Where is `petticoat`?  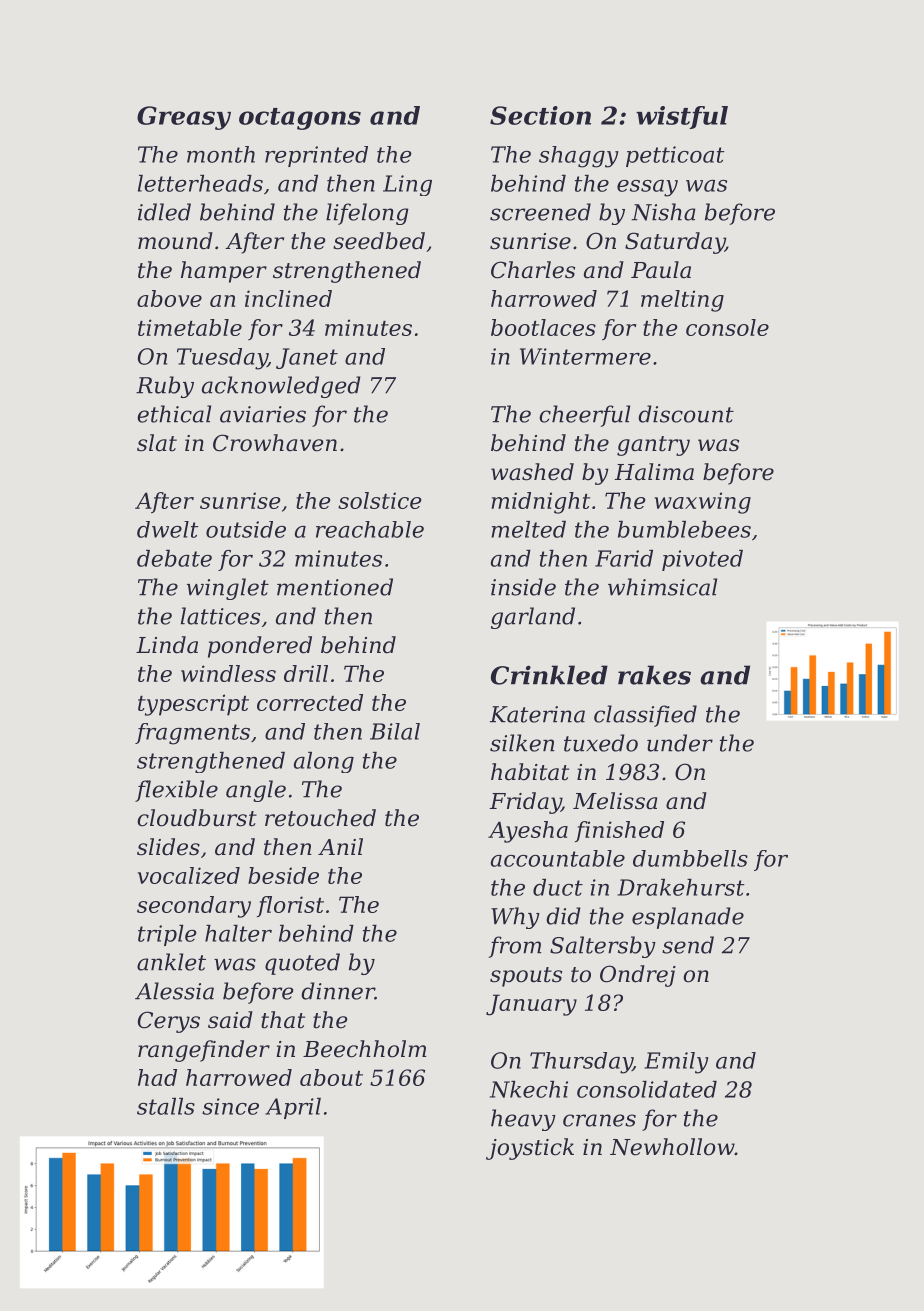
petticoat is located at coordinates (675, 156).
